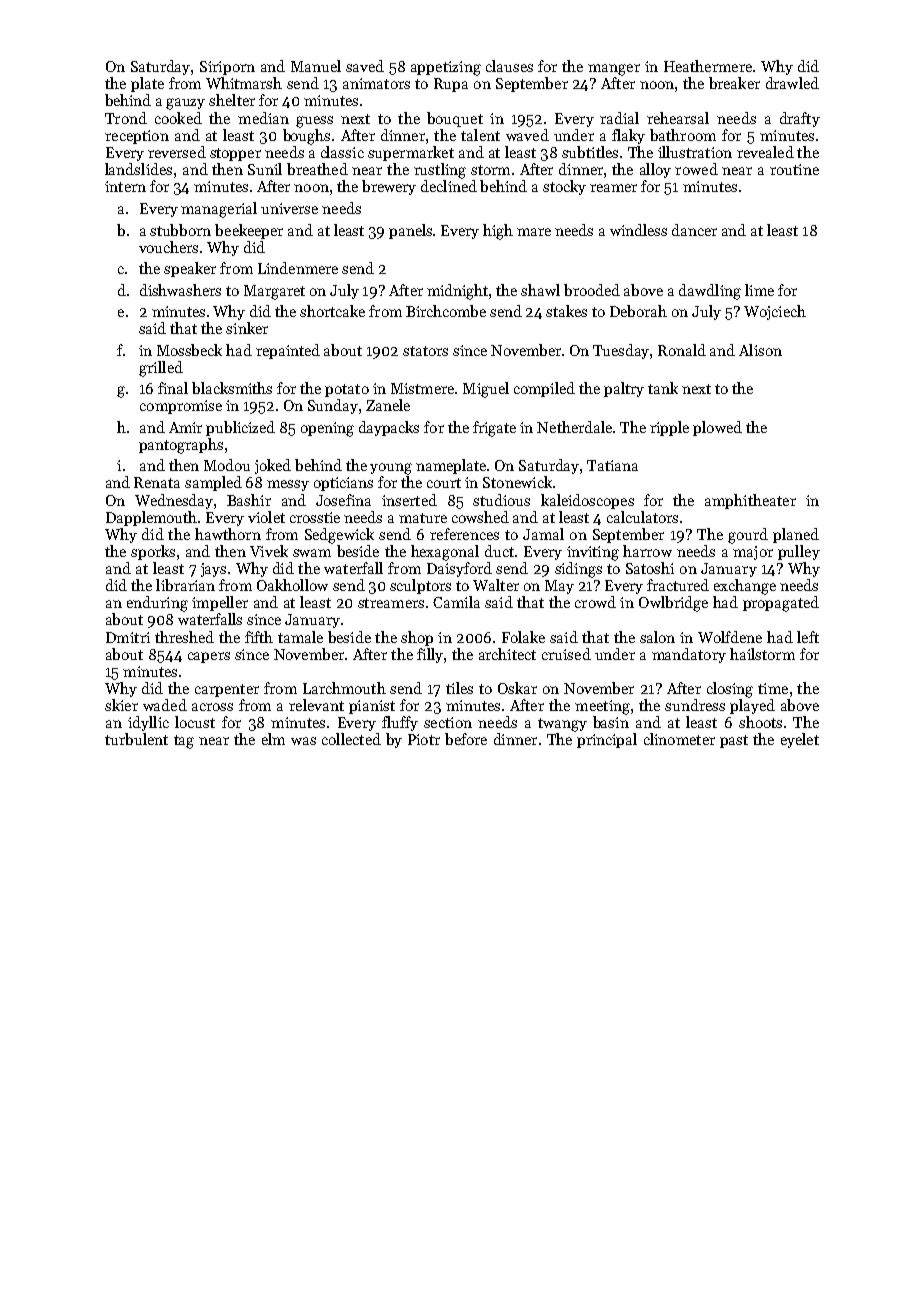 This page has height=1314, width=924. I want to click on principal, so click(607, 740).
